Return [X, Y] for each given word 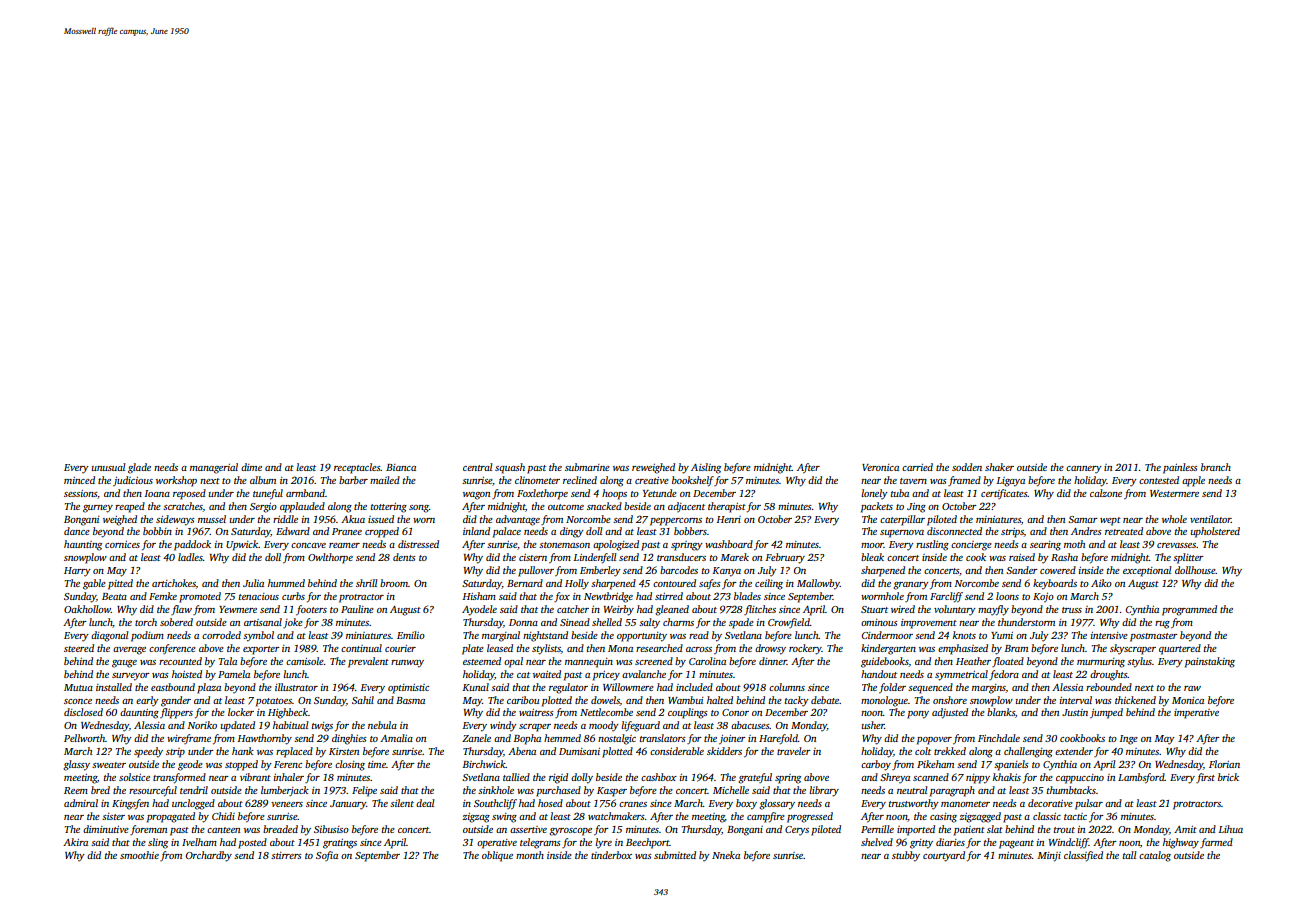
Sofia [327, 856]
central [477, 467]
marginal [501, 636]
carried [917, 467]
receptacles [357, 468]
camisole [305, 661]
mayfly [993, 610]
